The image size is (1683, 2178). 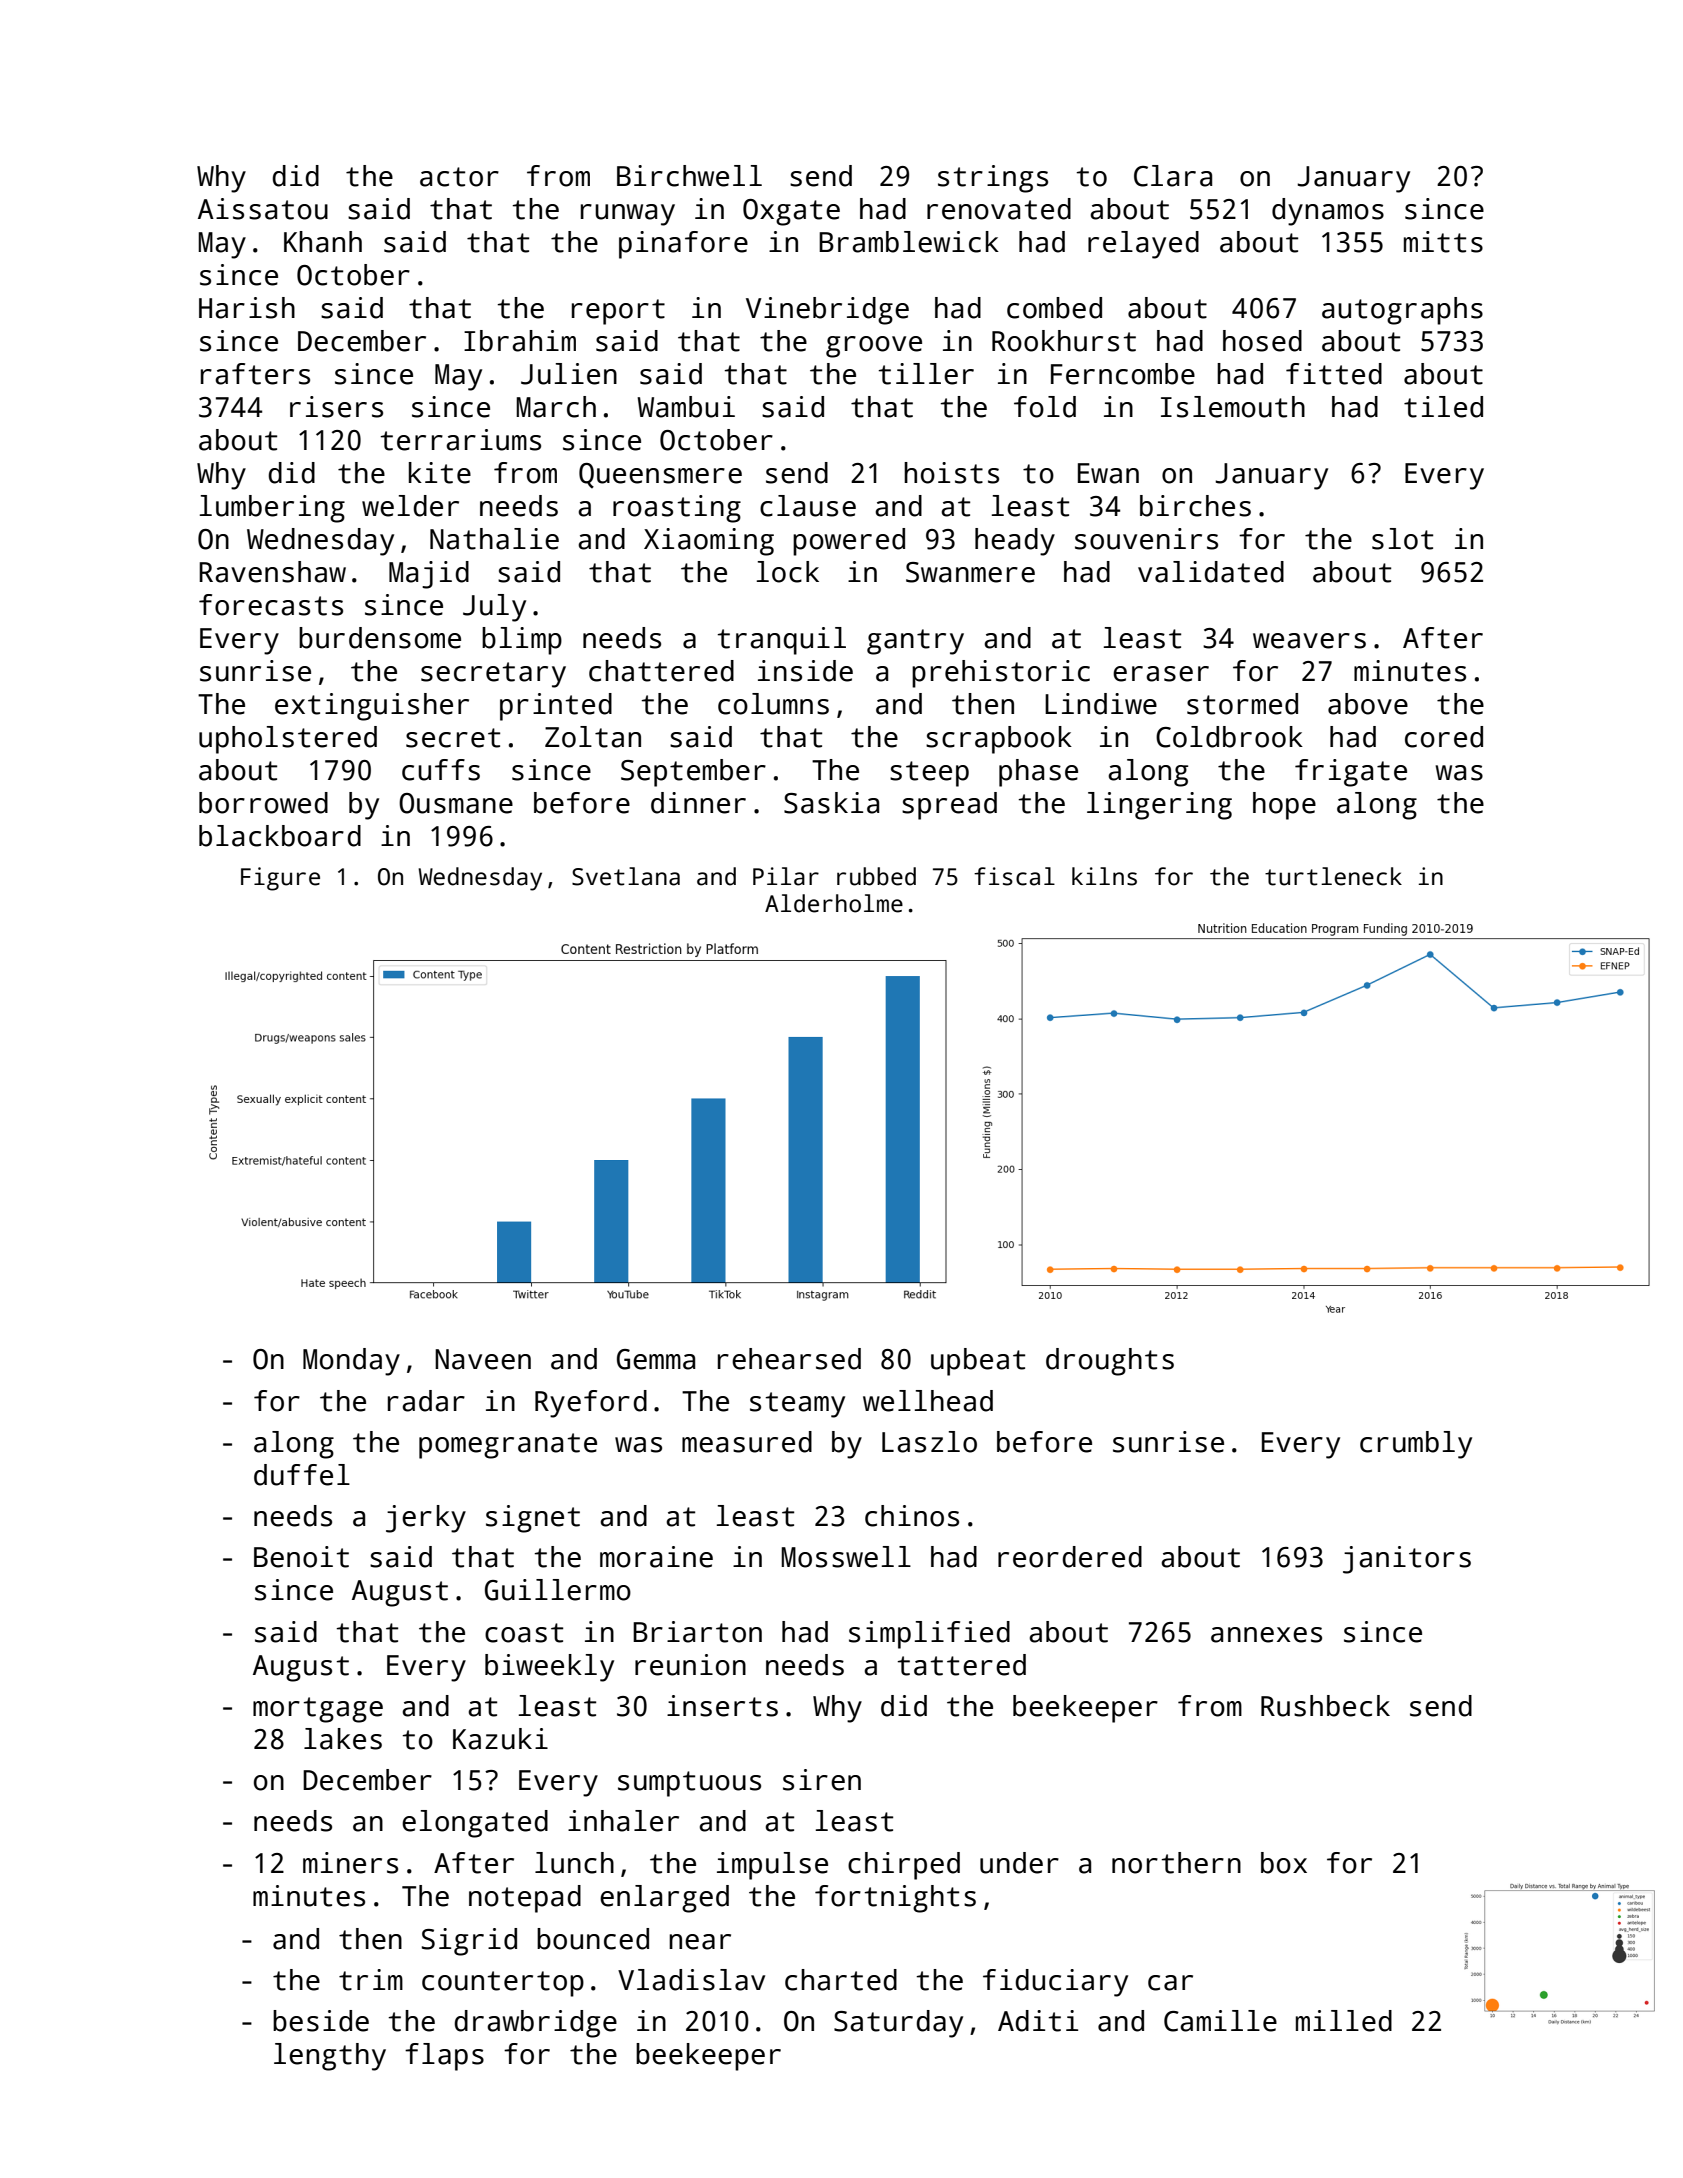 I want to click on Oxgate, so click(x=791, y=212).
